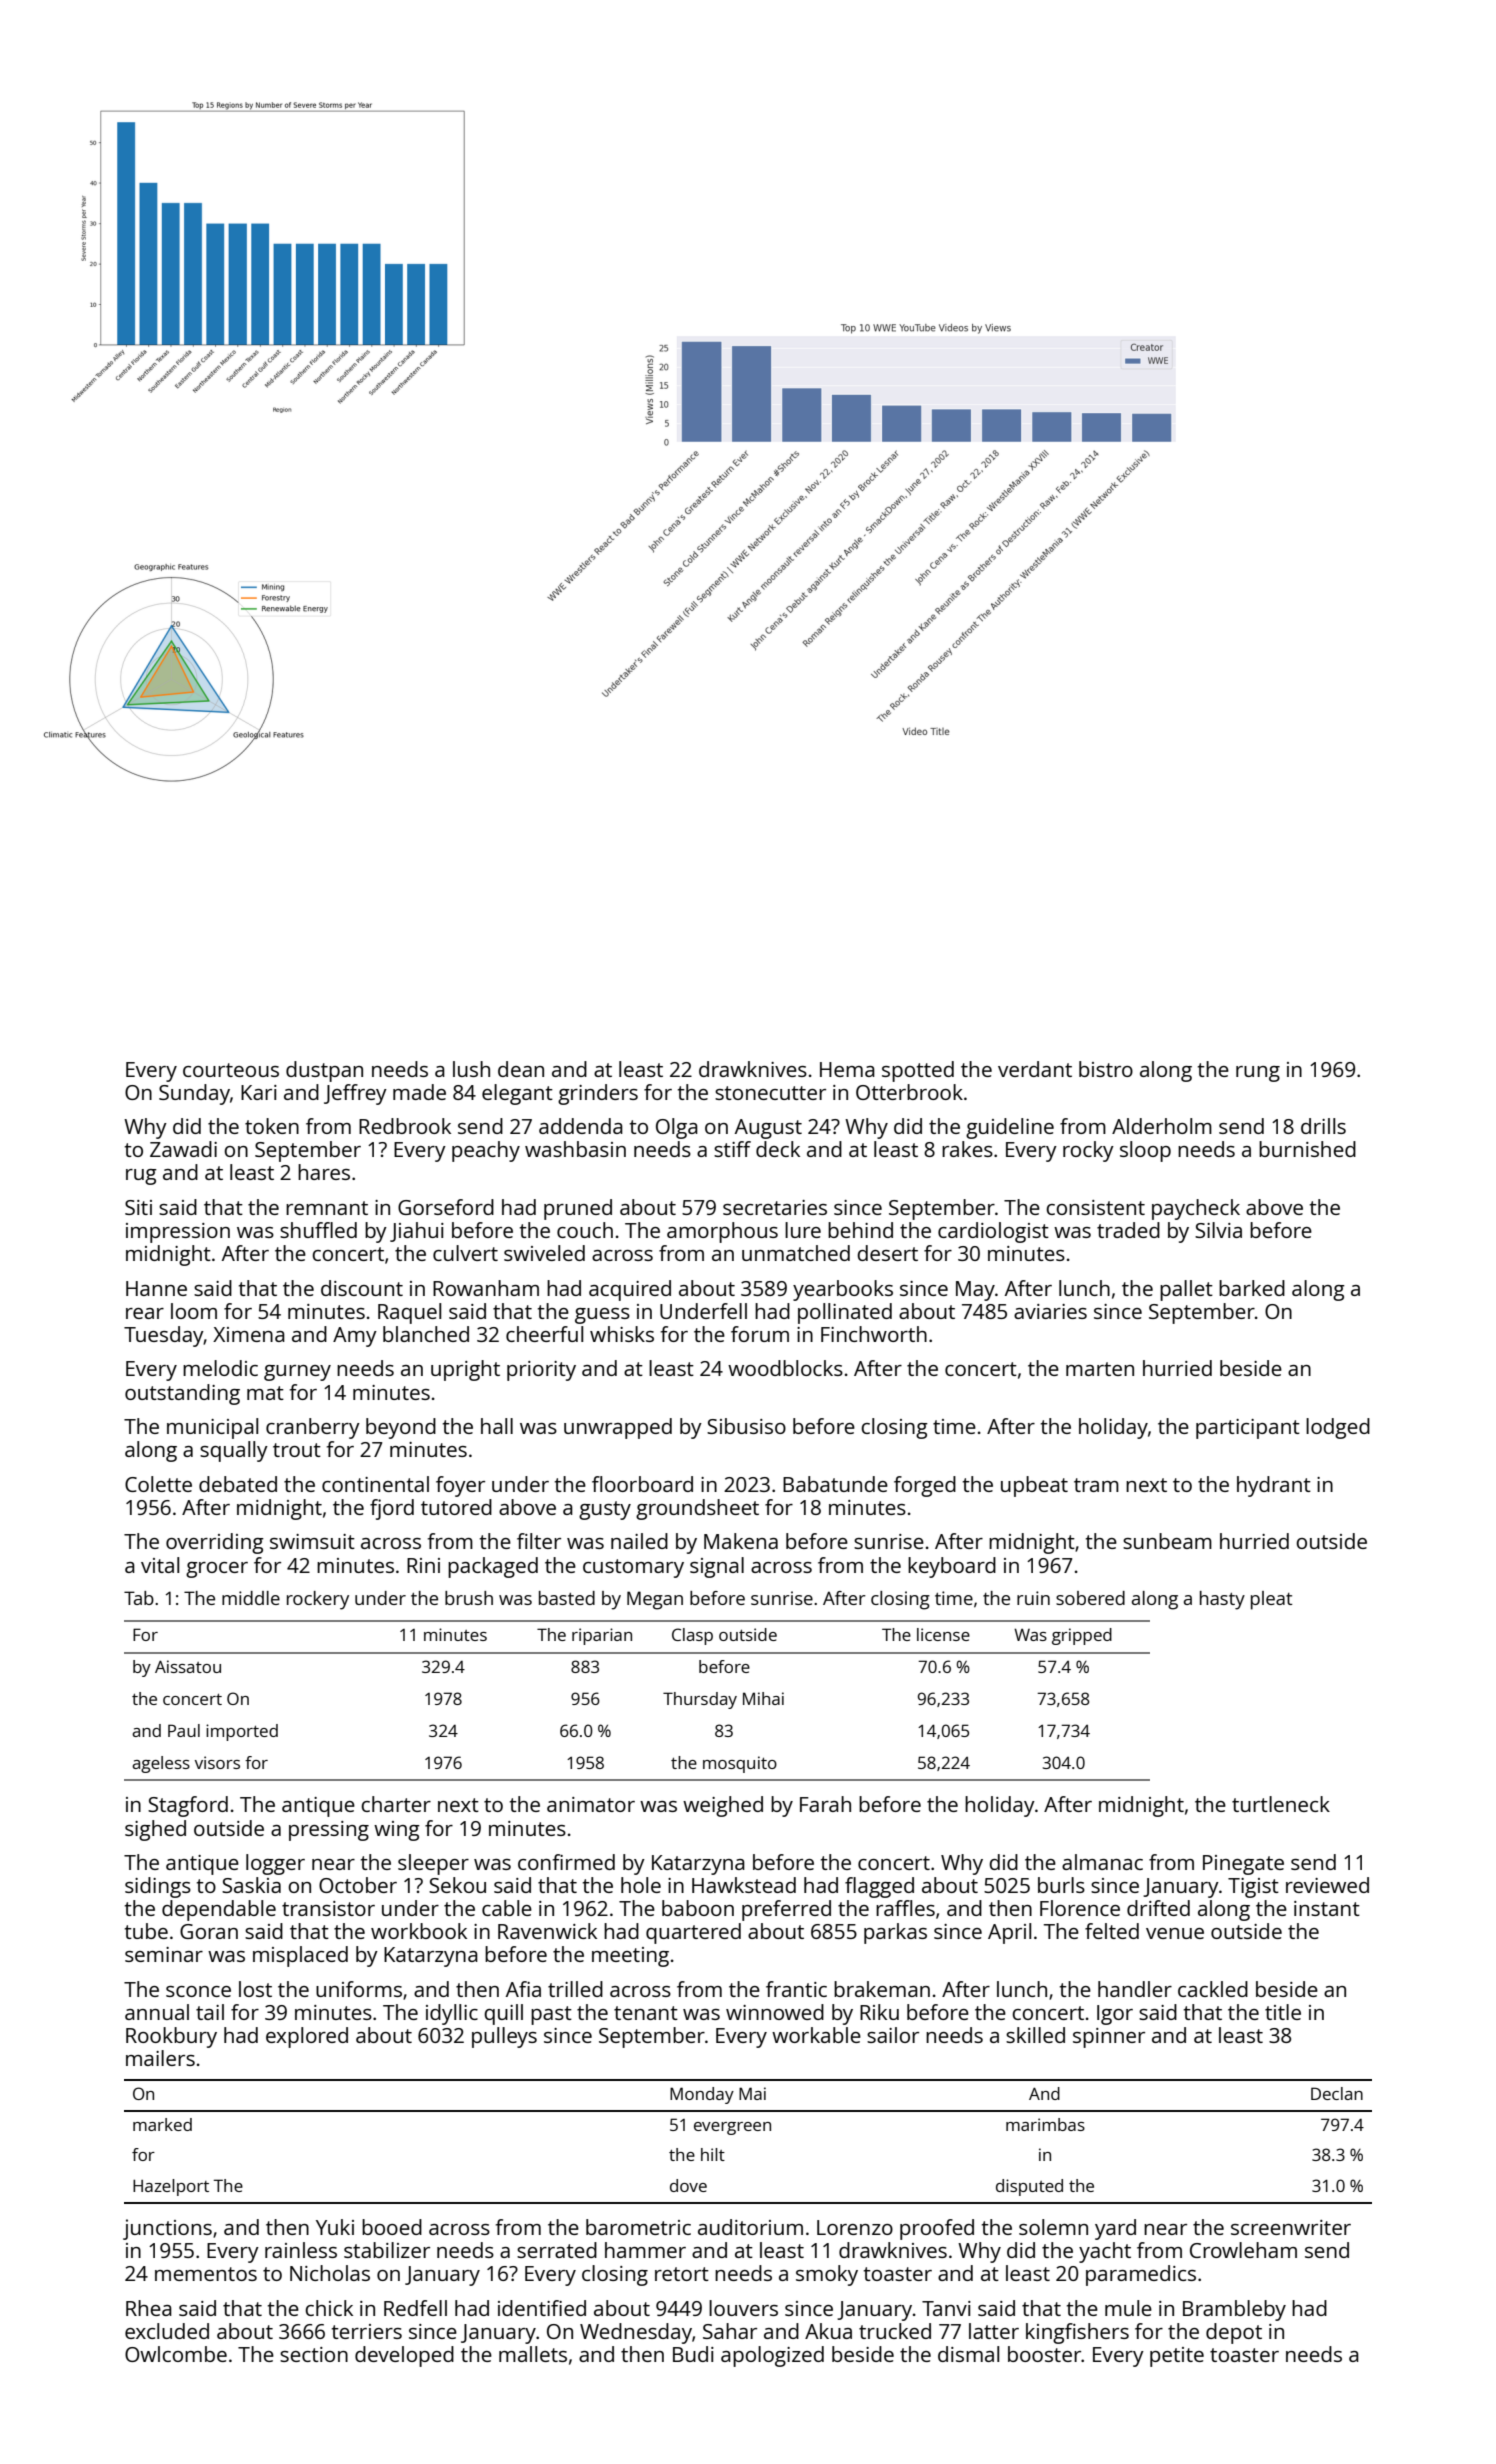 The image size is (1496, 2464). What do you see at coordinates (1100, 1369) in the screenshot?
I see `marten` at bounding box center [1100, 1369].
